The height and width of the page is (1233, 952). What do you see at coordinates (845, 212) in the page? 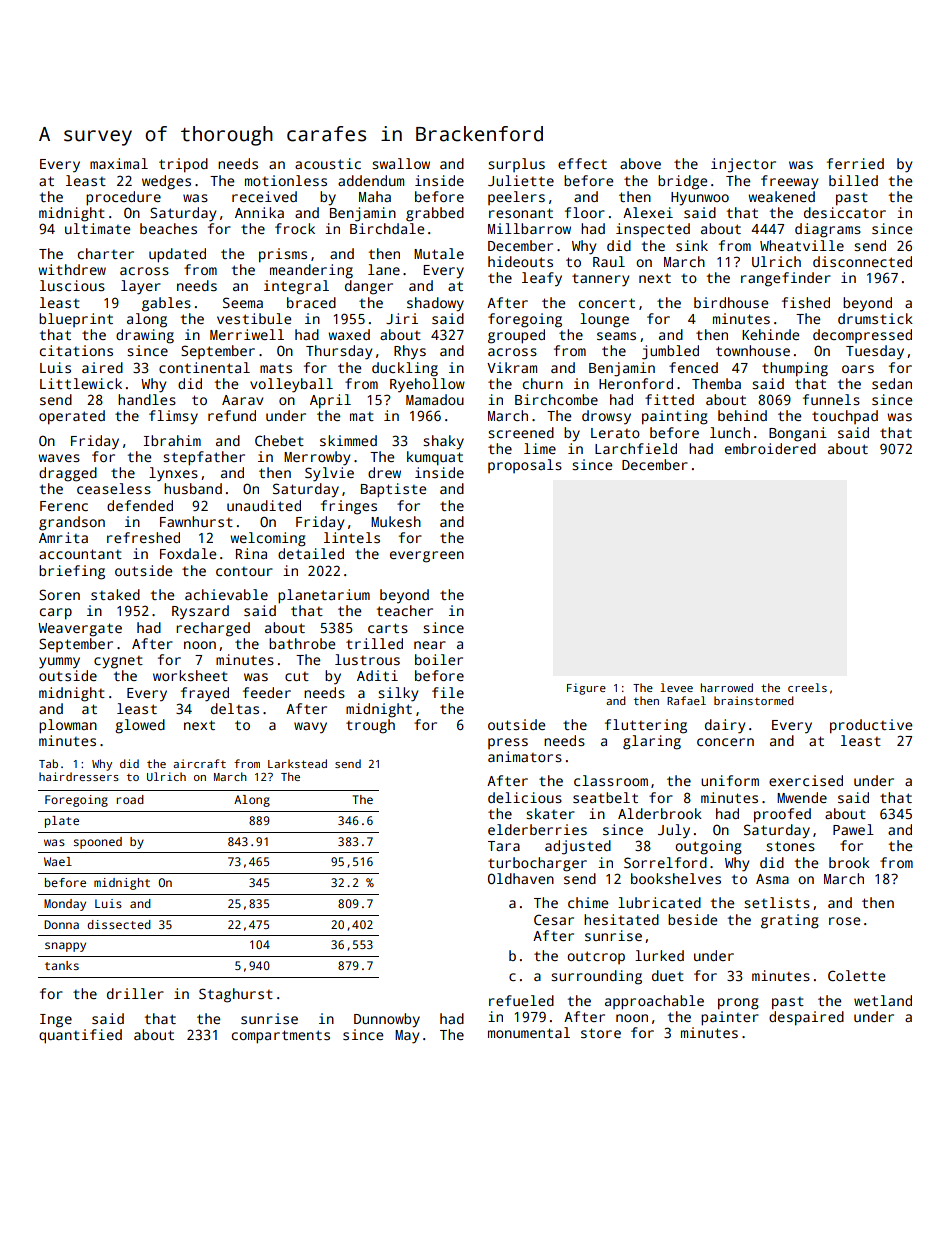
I see `desiccator` at bounding box center [845, 212].
